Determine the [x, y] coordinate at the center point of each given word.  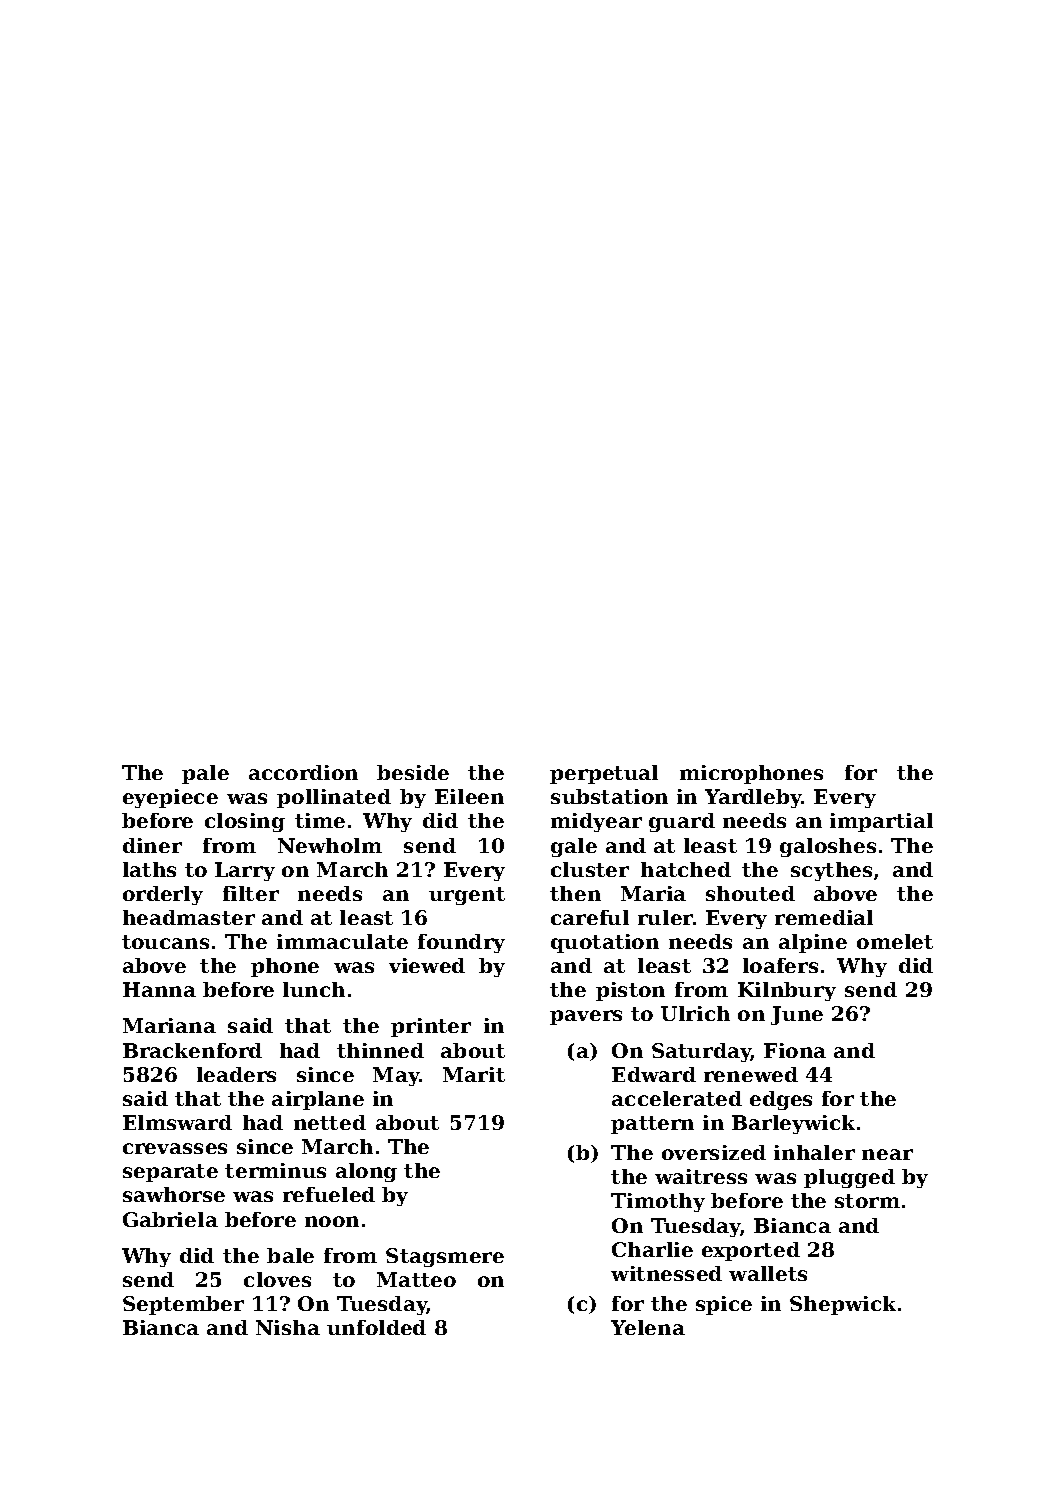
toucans [165, 942]
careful [590, 917]
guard [682, 822]
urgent [467, 896]
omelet [895, 941]
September [183, 1305]
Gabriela [170, 1219]
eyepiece [170, 798]
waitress [701, 1176]
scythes [831, 871]
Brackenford [192, 1050]
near [887, 1154]
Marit [474, 1074]
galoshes [828, 847]
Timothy [658, 1202]
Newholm [330, 845]
